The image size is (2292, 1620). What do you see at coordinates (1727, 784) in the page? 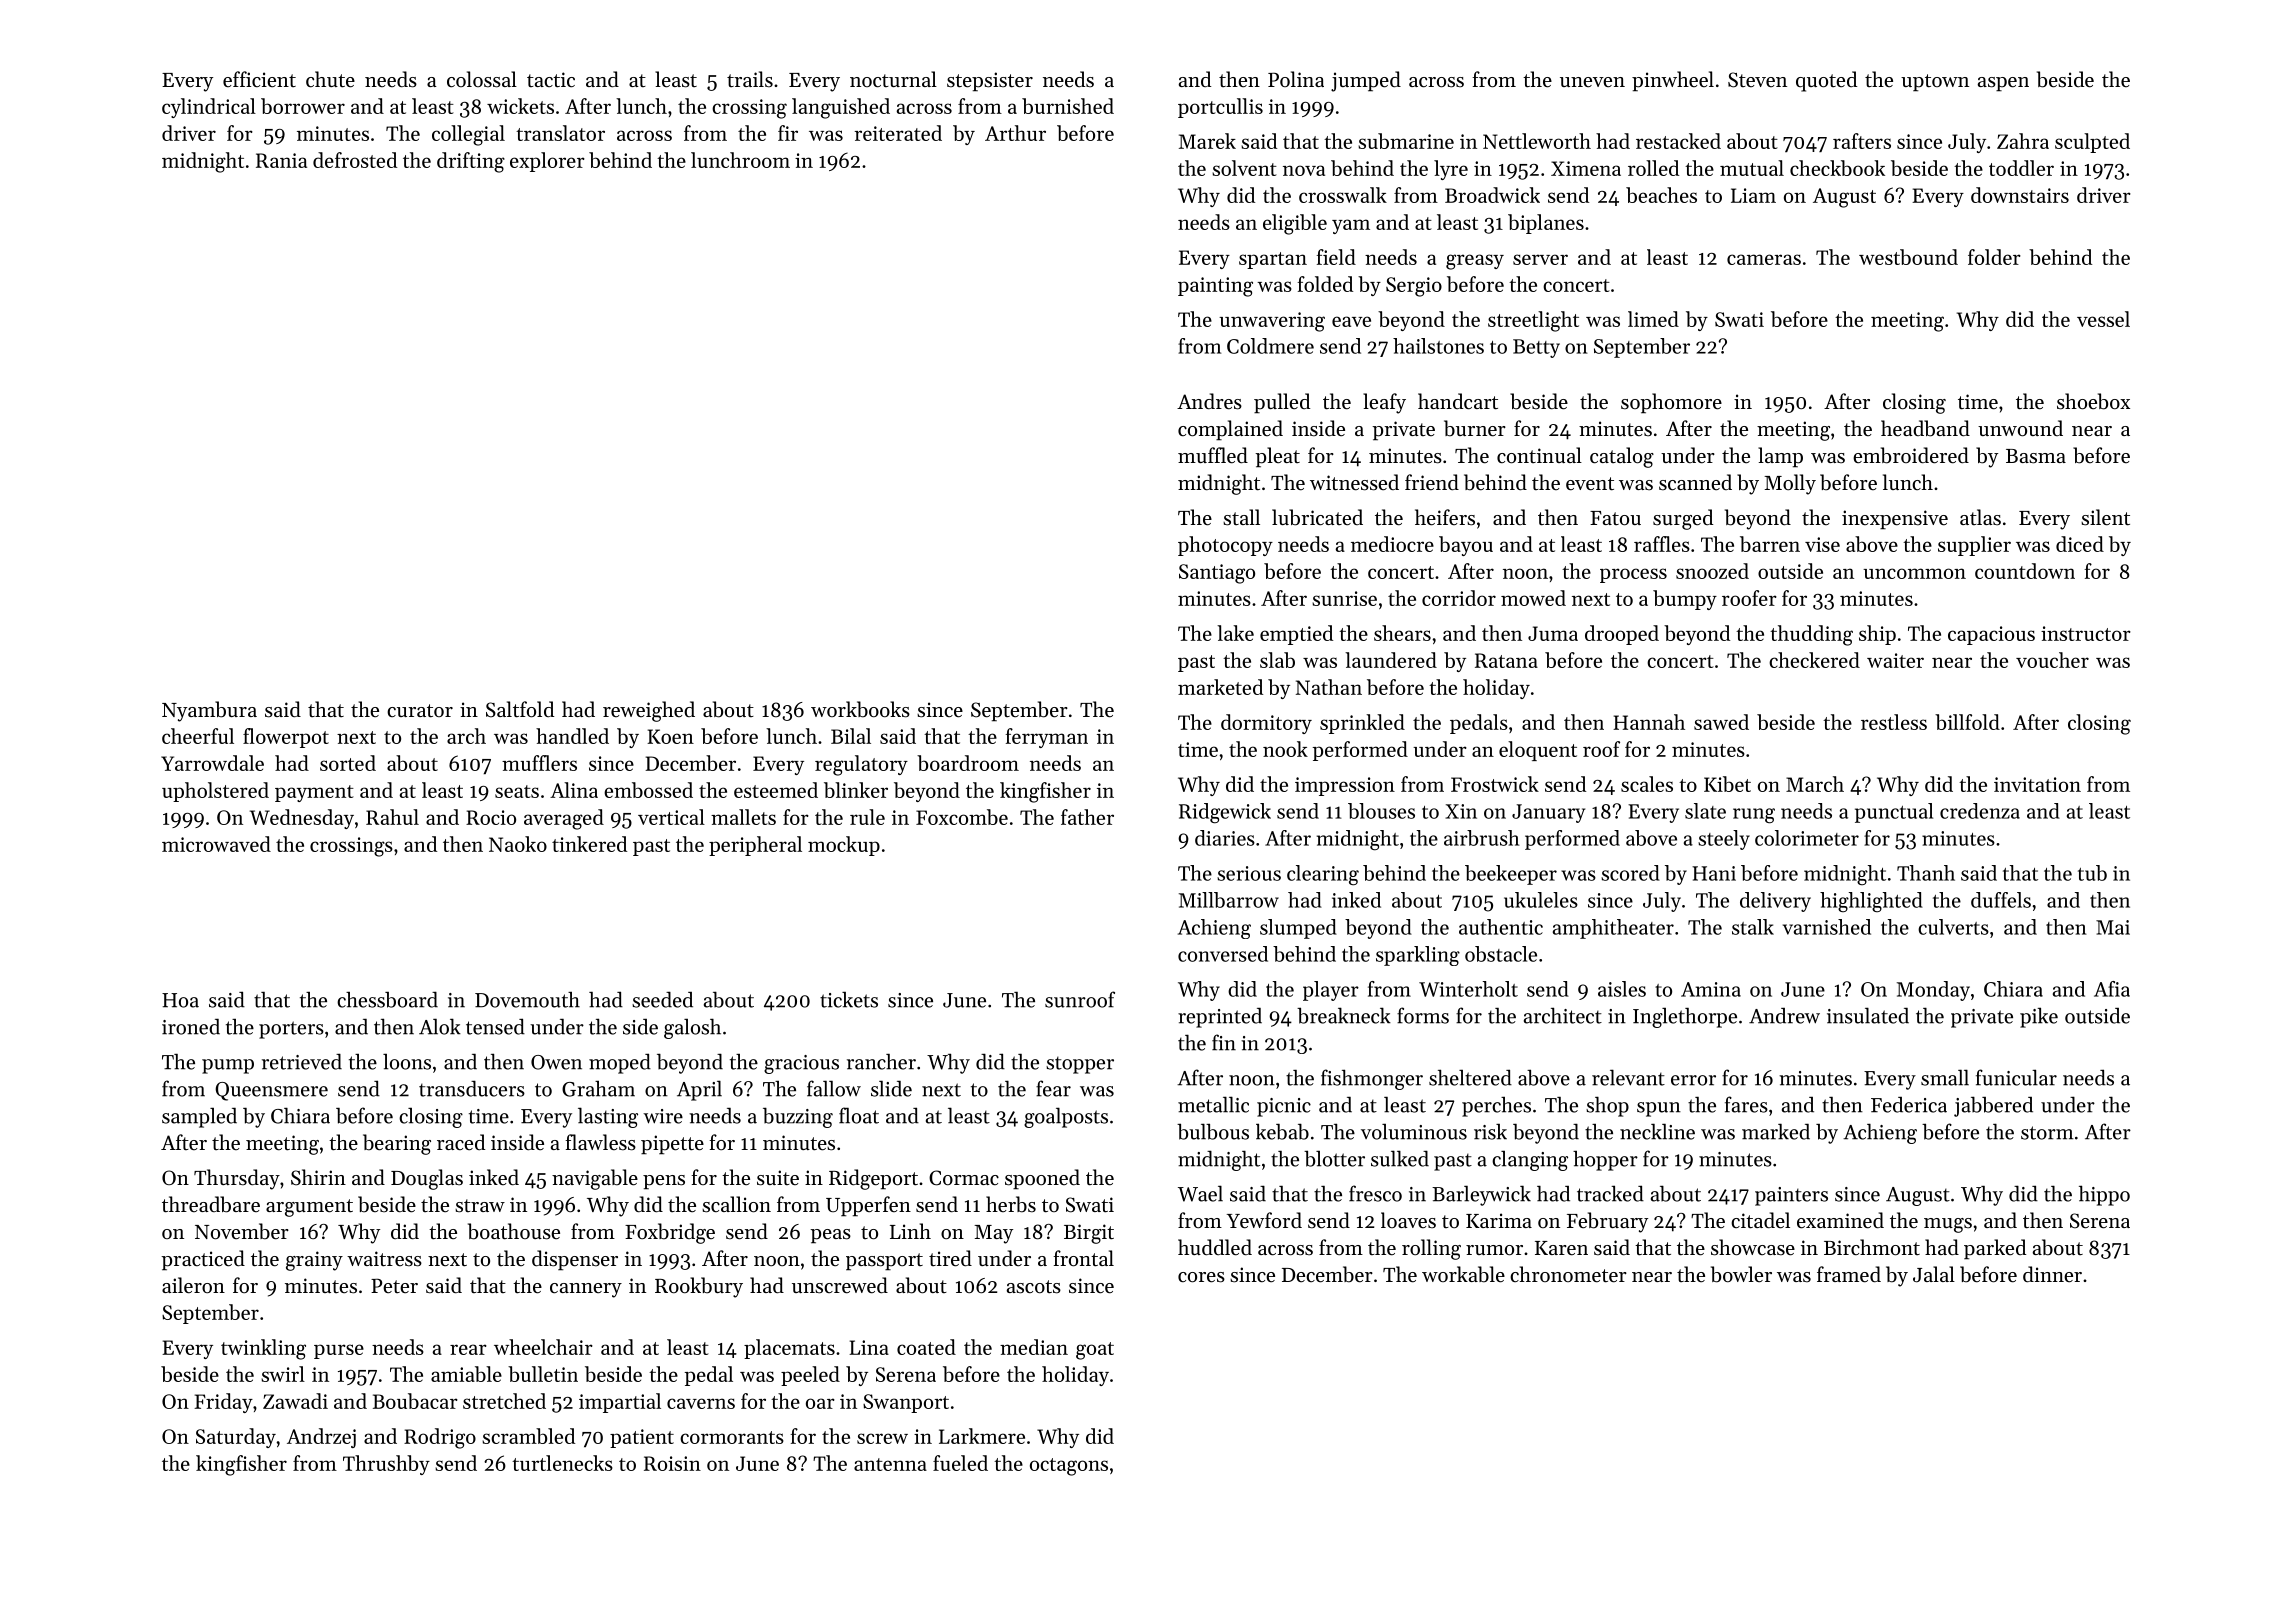
I see `Kibet` at bounding box center [1727, 784].
